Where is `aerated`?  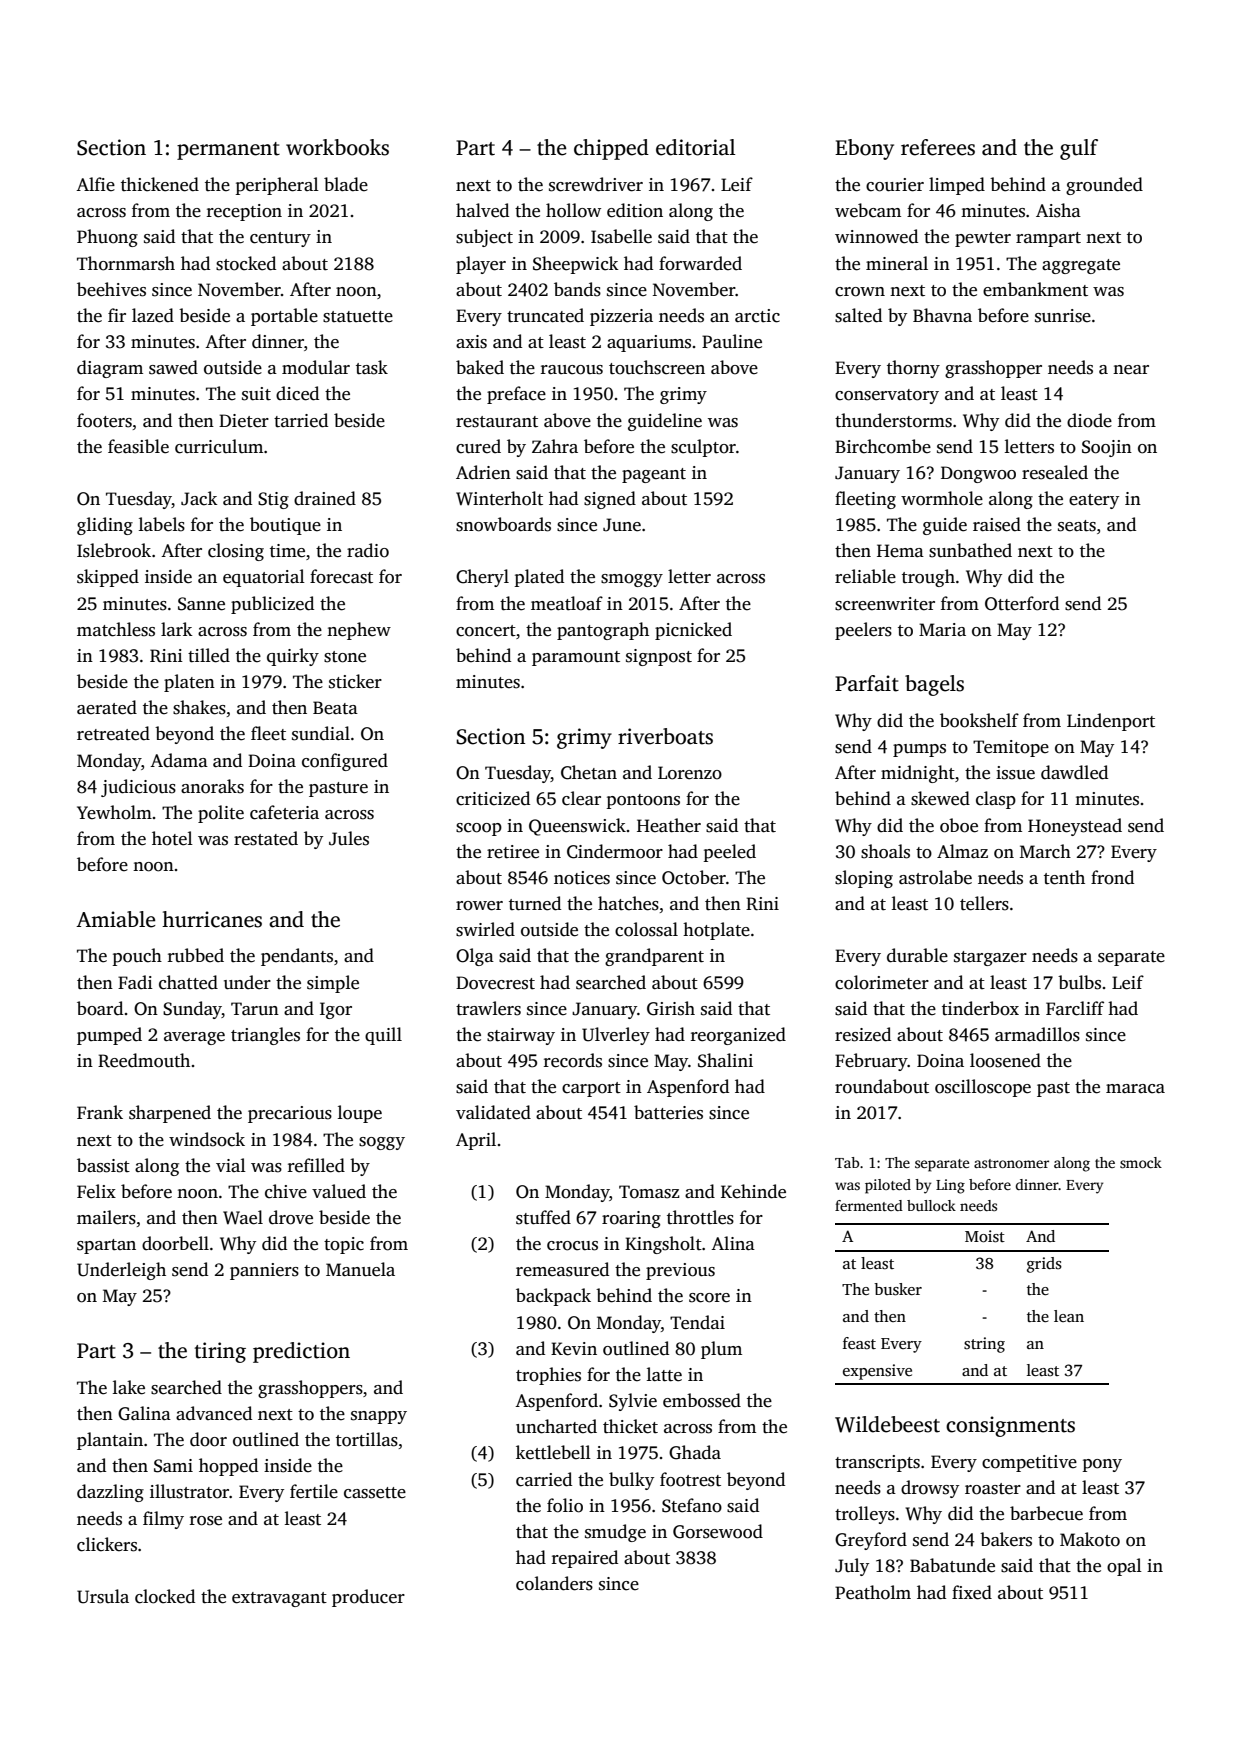 aerated is located at coordinates (107, 707).
